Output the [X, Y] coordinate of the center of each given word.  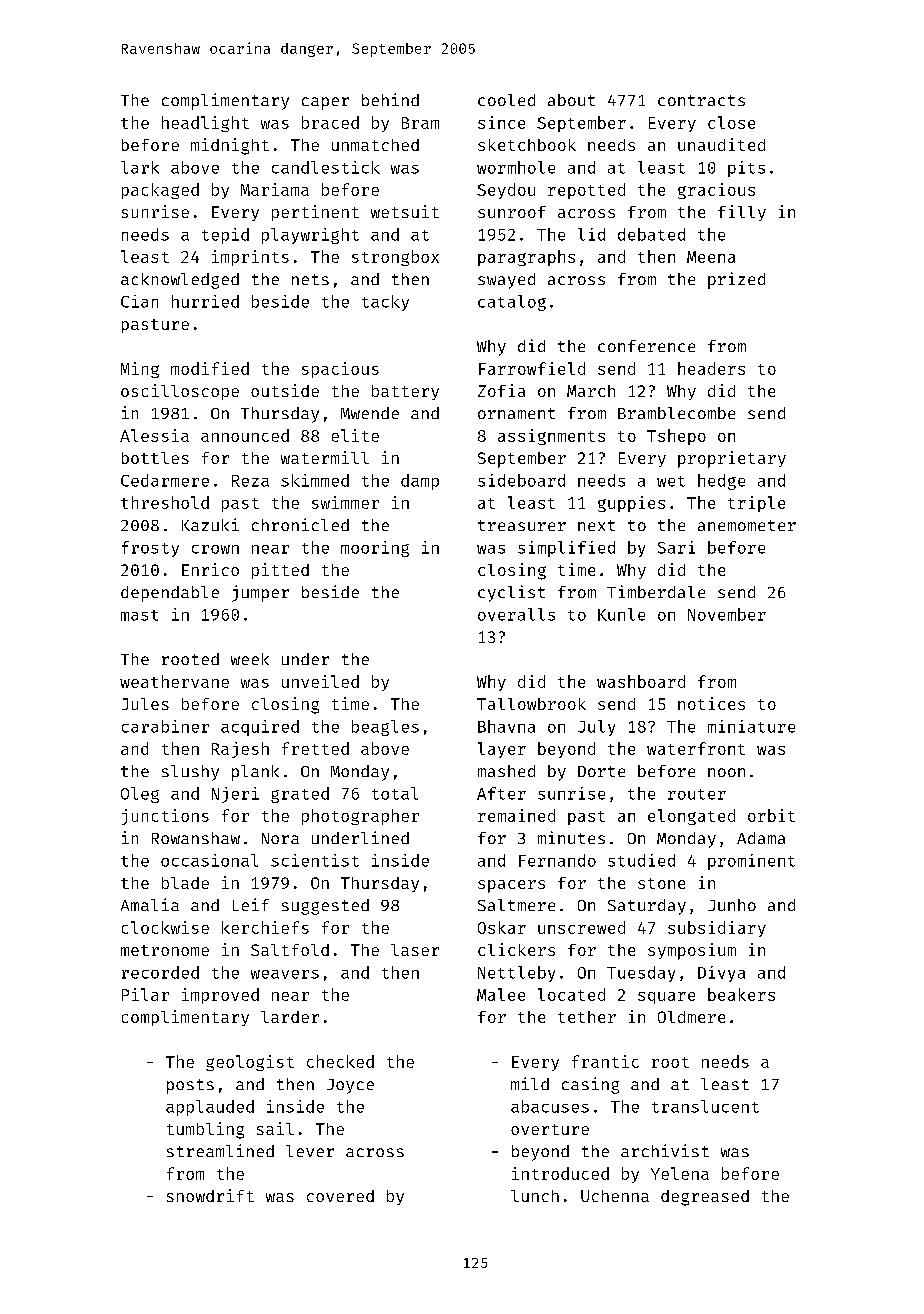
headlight [205, 124]
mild [530, 1083]
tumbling [205, 1130]
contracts [701, 100]
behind [390, 99]
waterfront [696, 748]
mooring [375, 549]
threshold [165, 502]
